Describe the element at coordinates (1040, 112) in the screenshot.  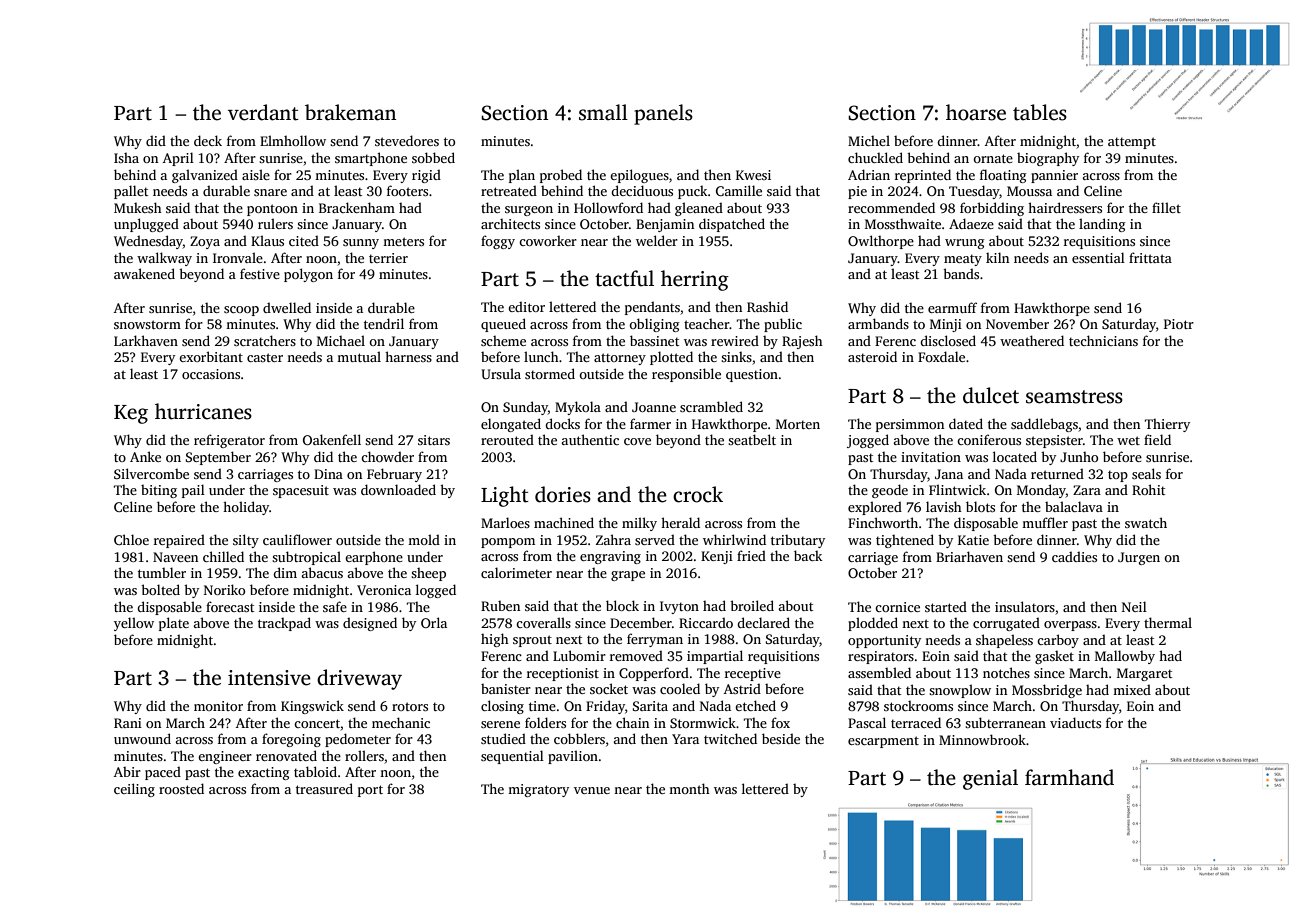
I see `tables` at that location.
